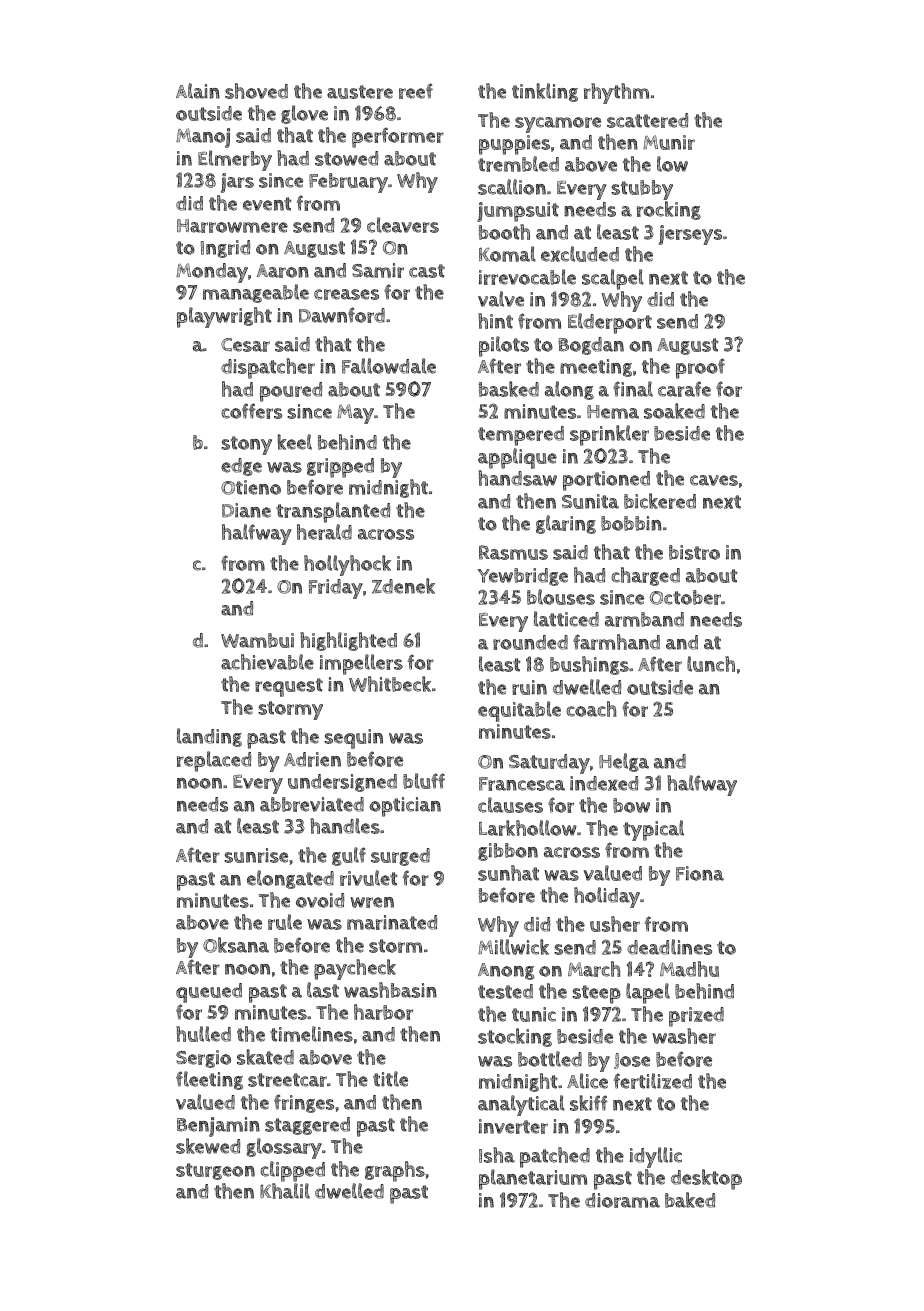 This screenshot has width=924, height=1311. Describe the element at coordinates (203, 1034) in the screenshot. I see `hulled` at that location.
